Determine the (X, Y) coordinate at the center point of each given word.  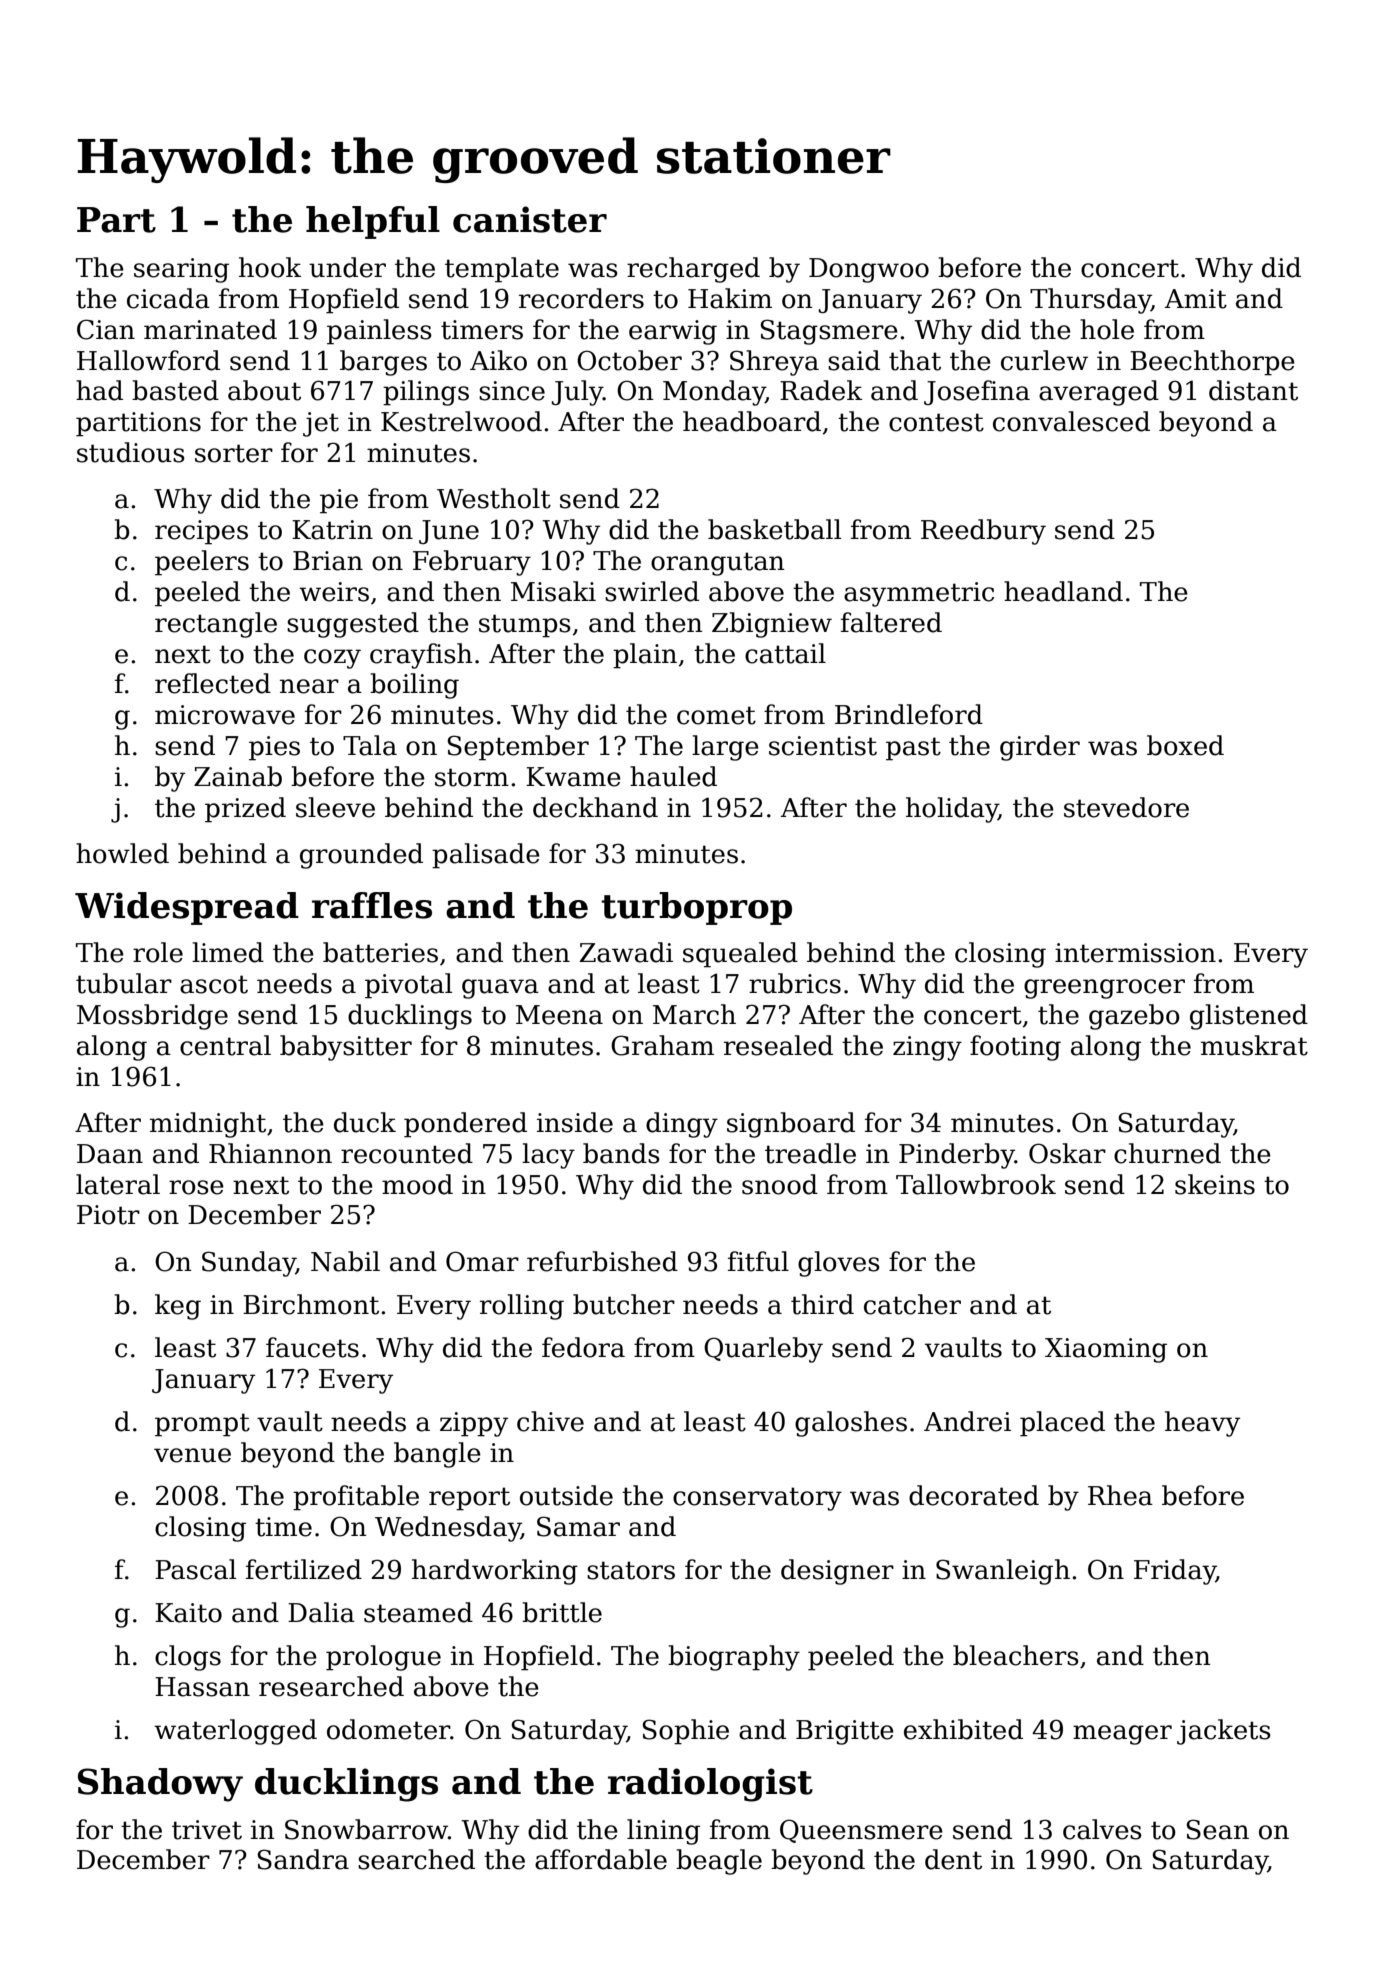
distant (1253, 390)
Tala (370, 745)
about (264, 390)
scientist (823, 746)
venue (192, 1455)
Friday (1175, 1572)
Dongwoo (869, 270)
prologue (383, 1658)
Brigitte (845, 1732)
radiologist (710, 1785)
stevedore (1126, 807)
